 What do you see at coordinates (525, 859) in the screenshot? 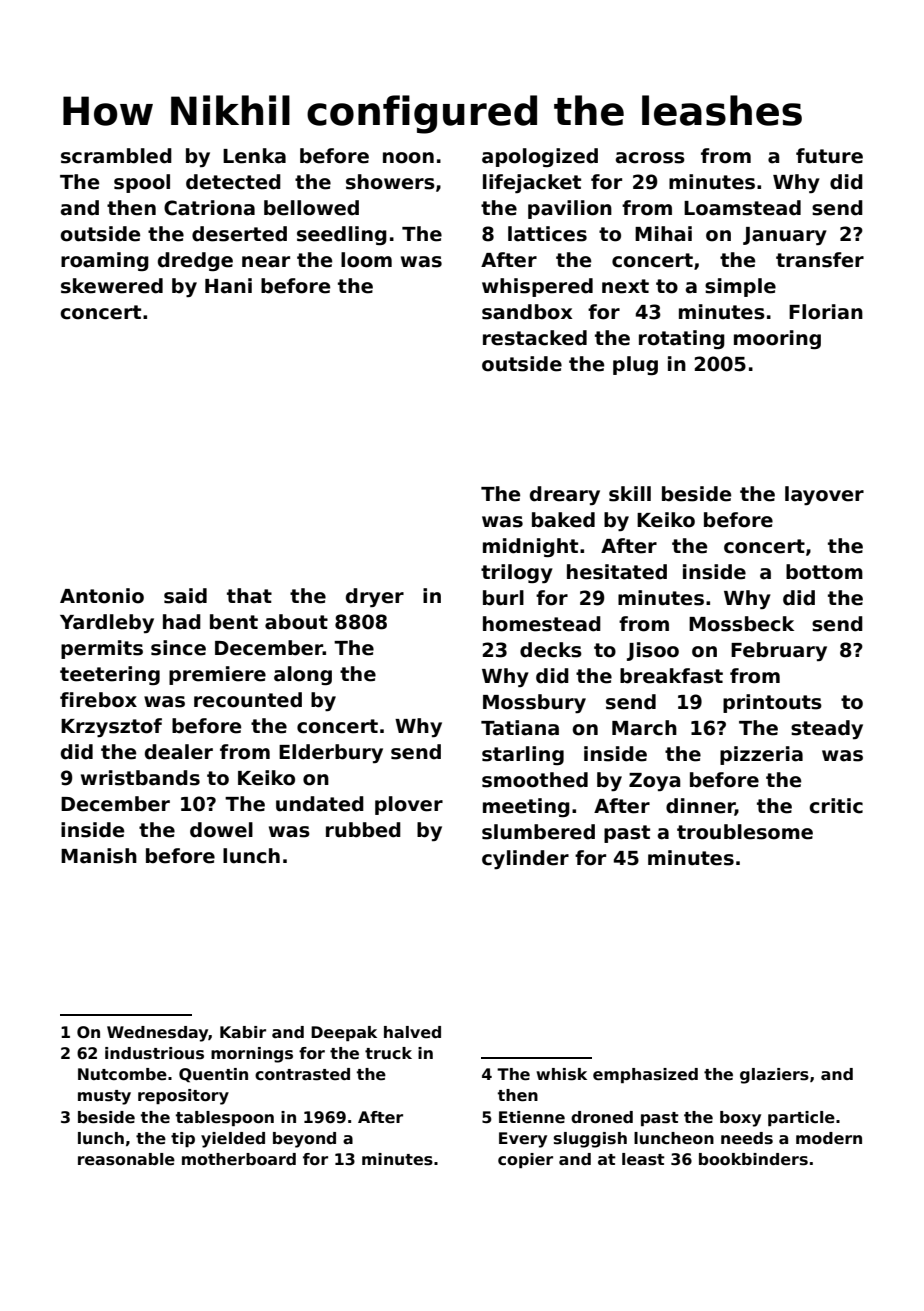
I see `cylinder` at bounding box center [525, 859].
